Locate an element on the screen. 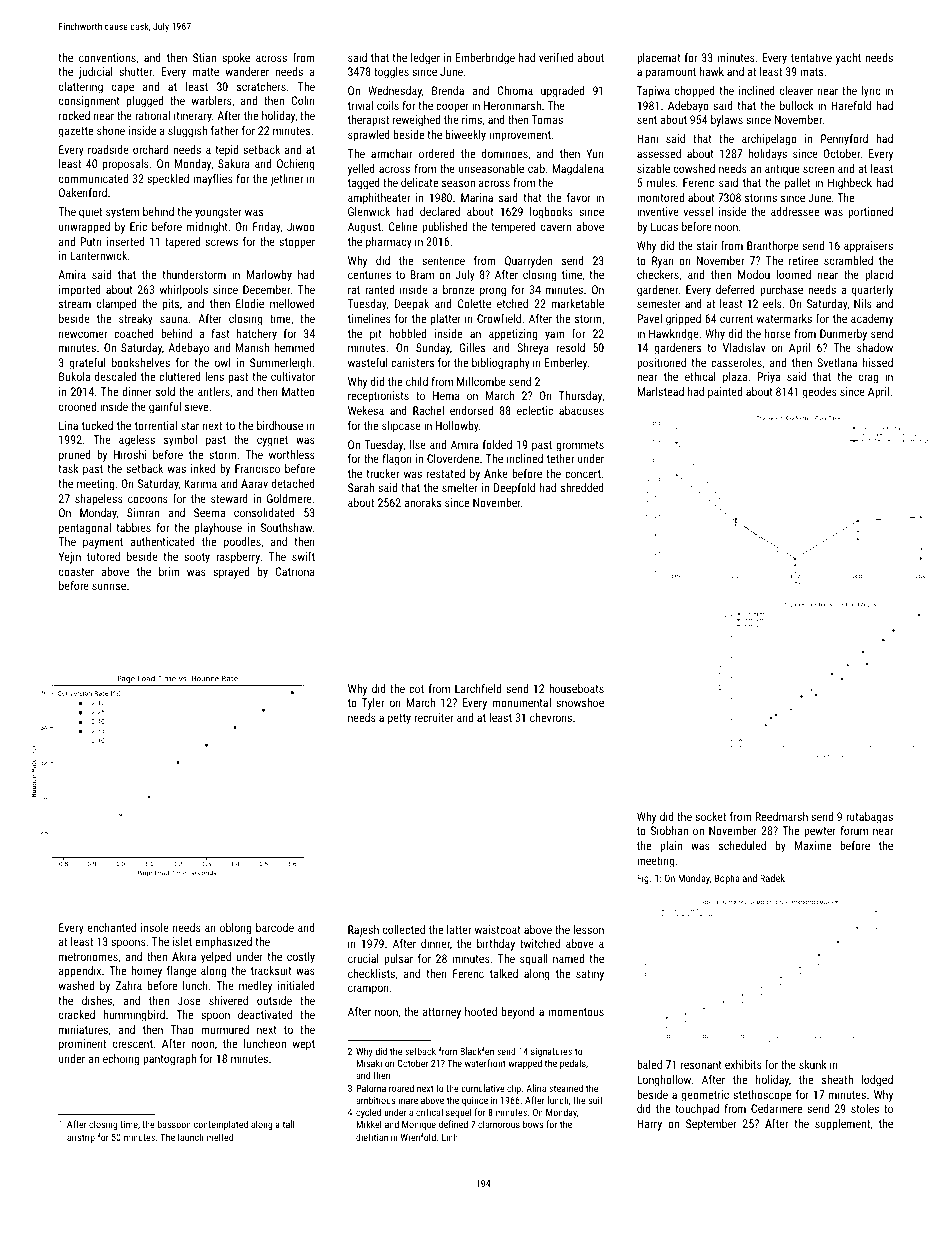 This screenshot has height=1233, width=952. communicated is located at coordinates (93, 178).
